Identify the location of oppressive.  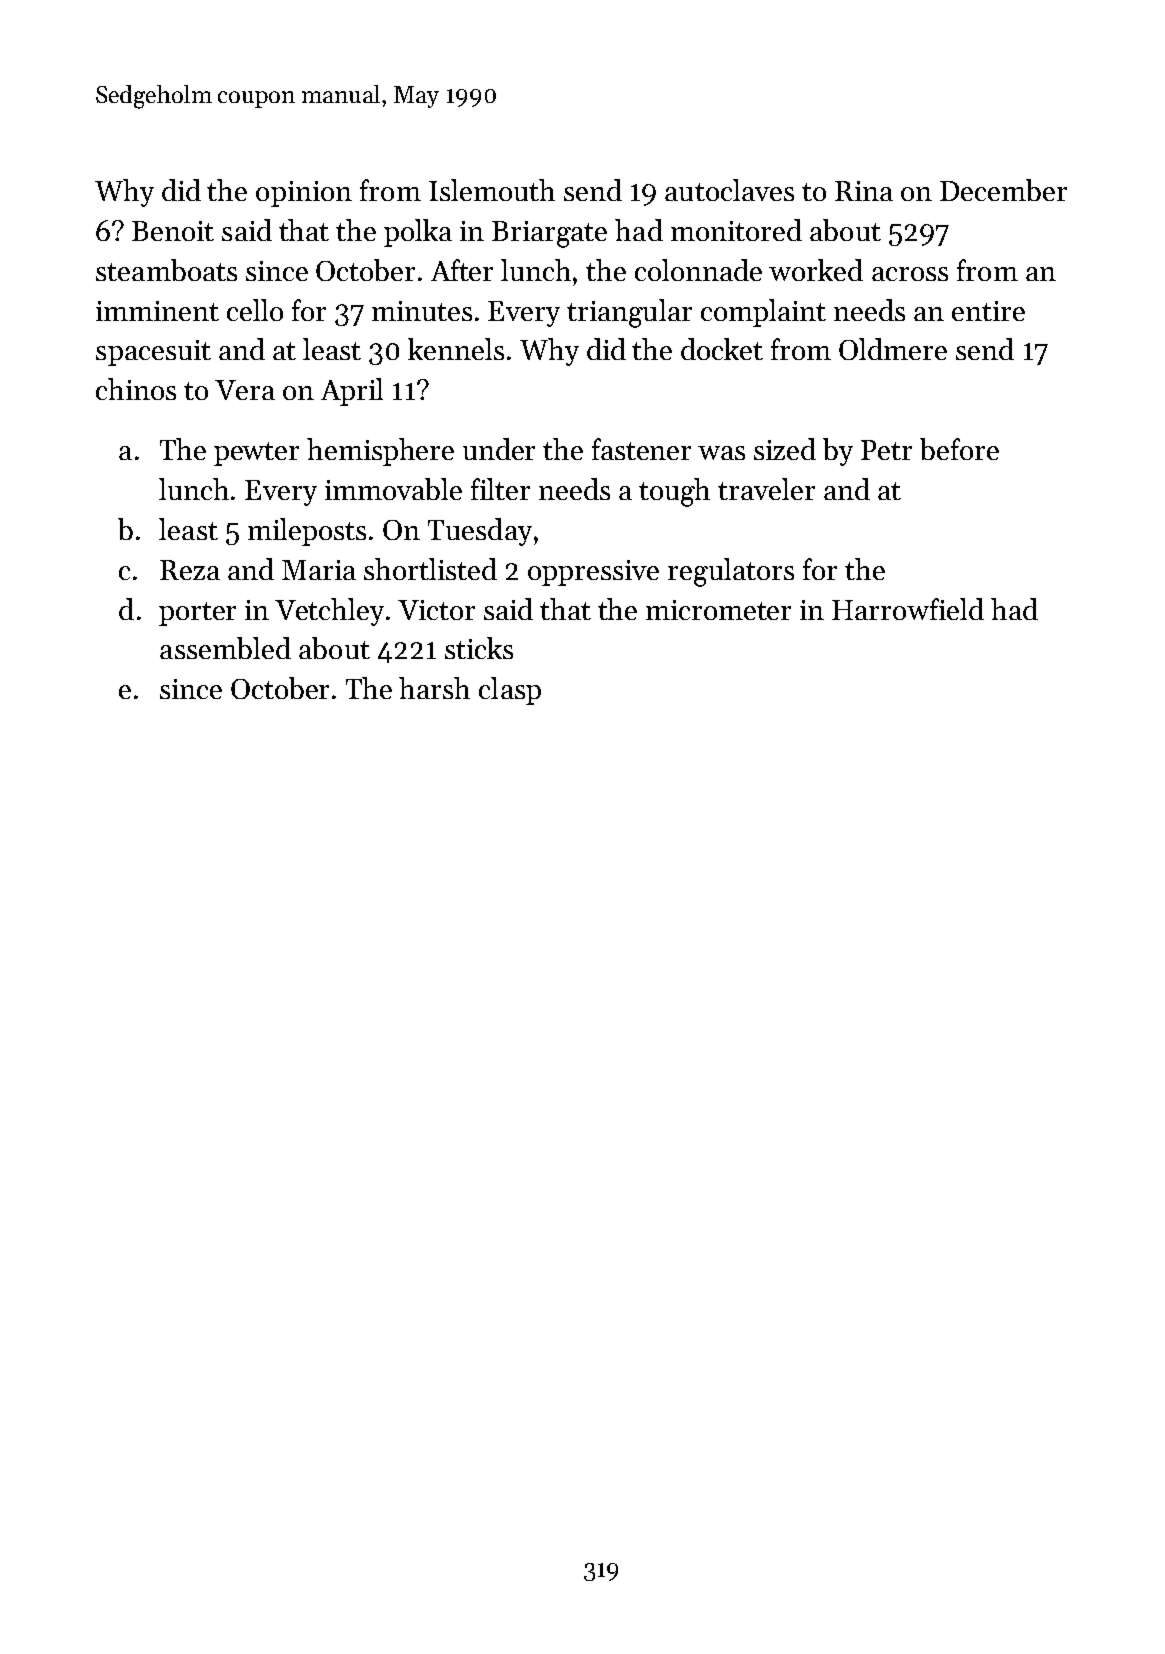
(593, 573).
